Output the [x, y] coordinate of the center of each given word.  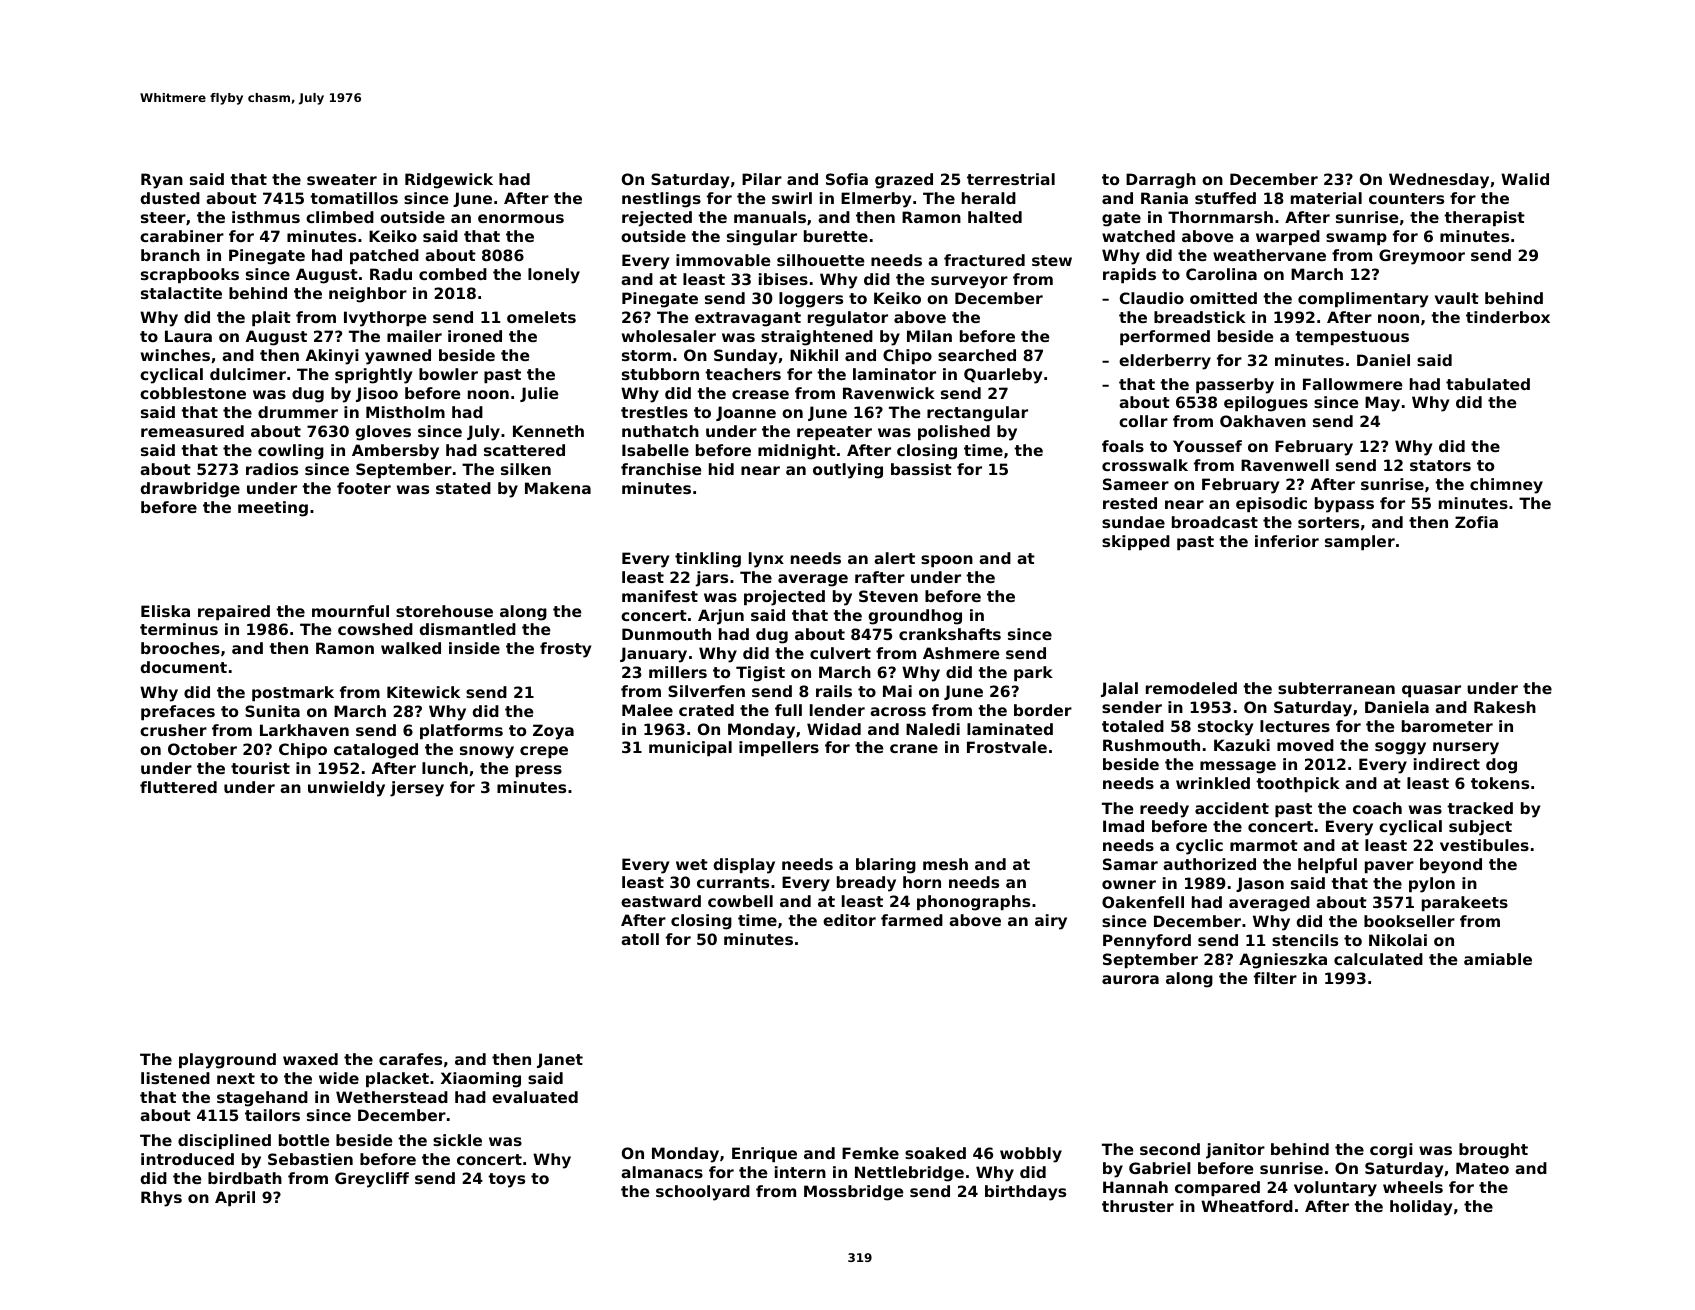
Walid [1525, 179]
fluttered [178, 787]
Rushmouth [1151, 745]
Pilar [762, 179]
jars [711, 579]
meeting [273, 509]
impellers [779, 748]
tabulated [1488, 384]
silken [526, 469]
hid [721, 469]
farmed [912, 920]
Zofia [1476, 522]
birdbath [245, 1178]
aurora [1130, 979]
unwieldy [346, 789]
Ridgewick [449, 181]
